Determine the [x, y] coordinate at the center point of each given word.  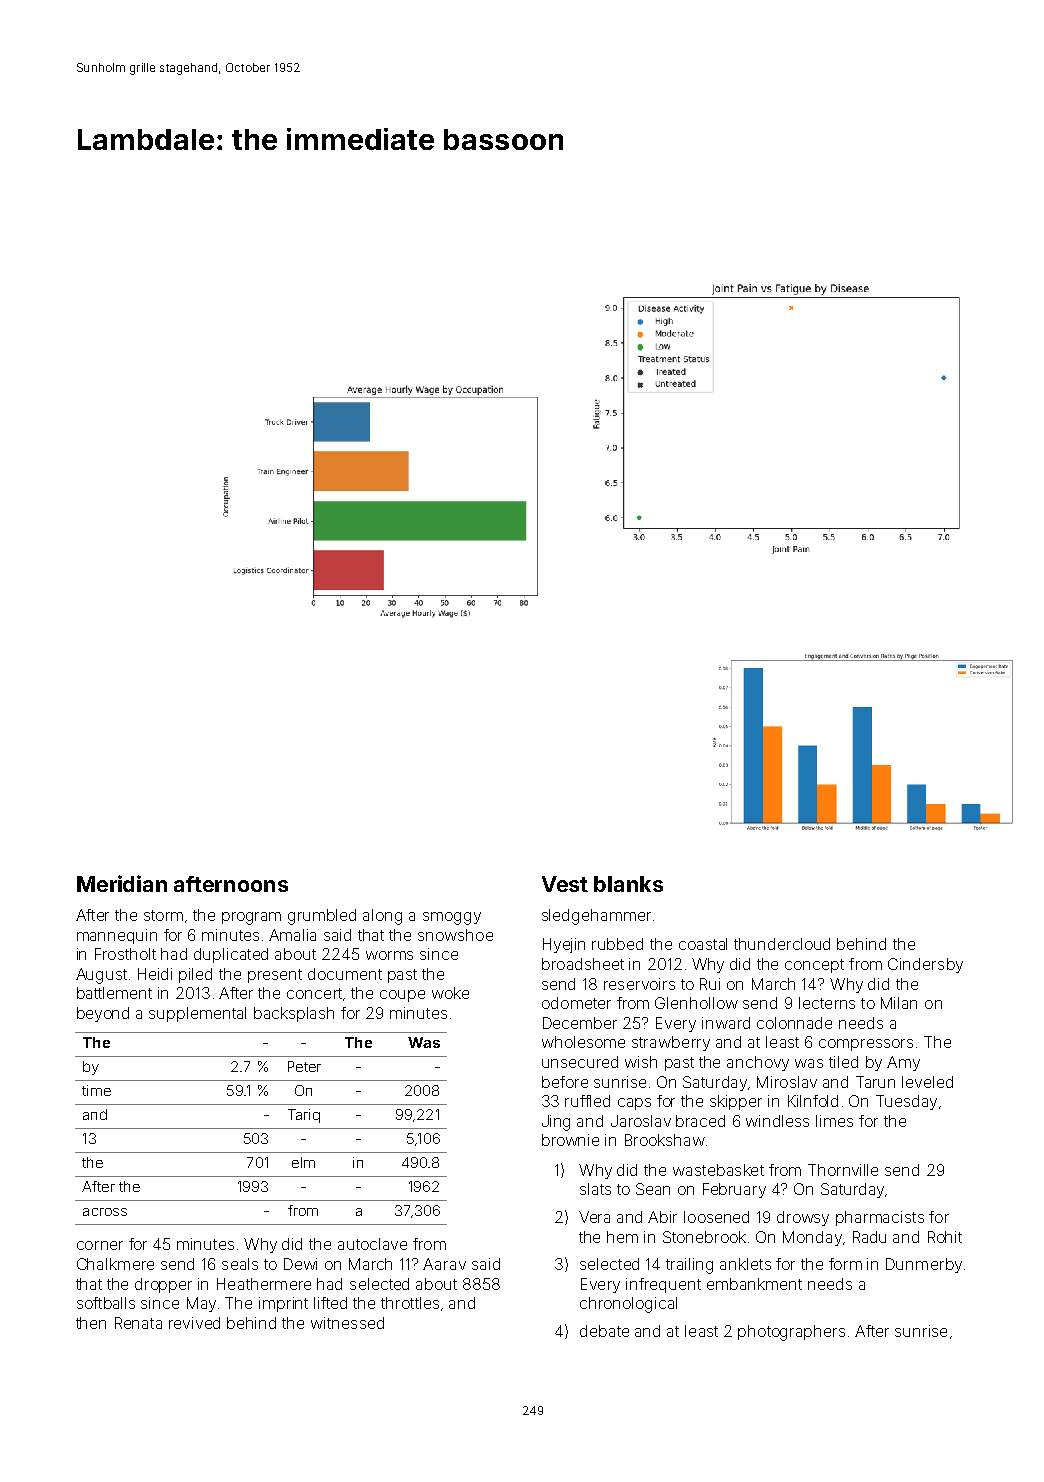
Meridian [122, 883]
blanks [628, 884]
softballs [106, 1303]
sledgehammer [596, 917]
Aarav [444, 1264]
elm [303, 1162]
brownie [570, 1140]
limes [834, 1121]
